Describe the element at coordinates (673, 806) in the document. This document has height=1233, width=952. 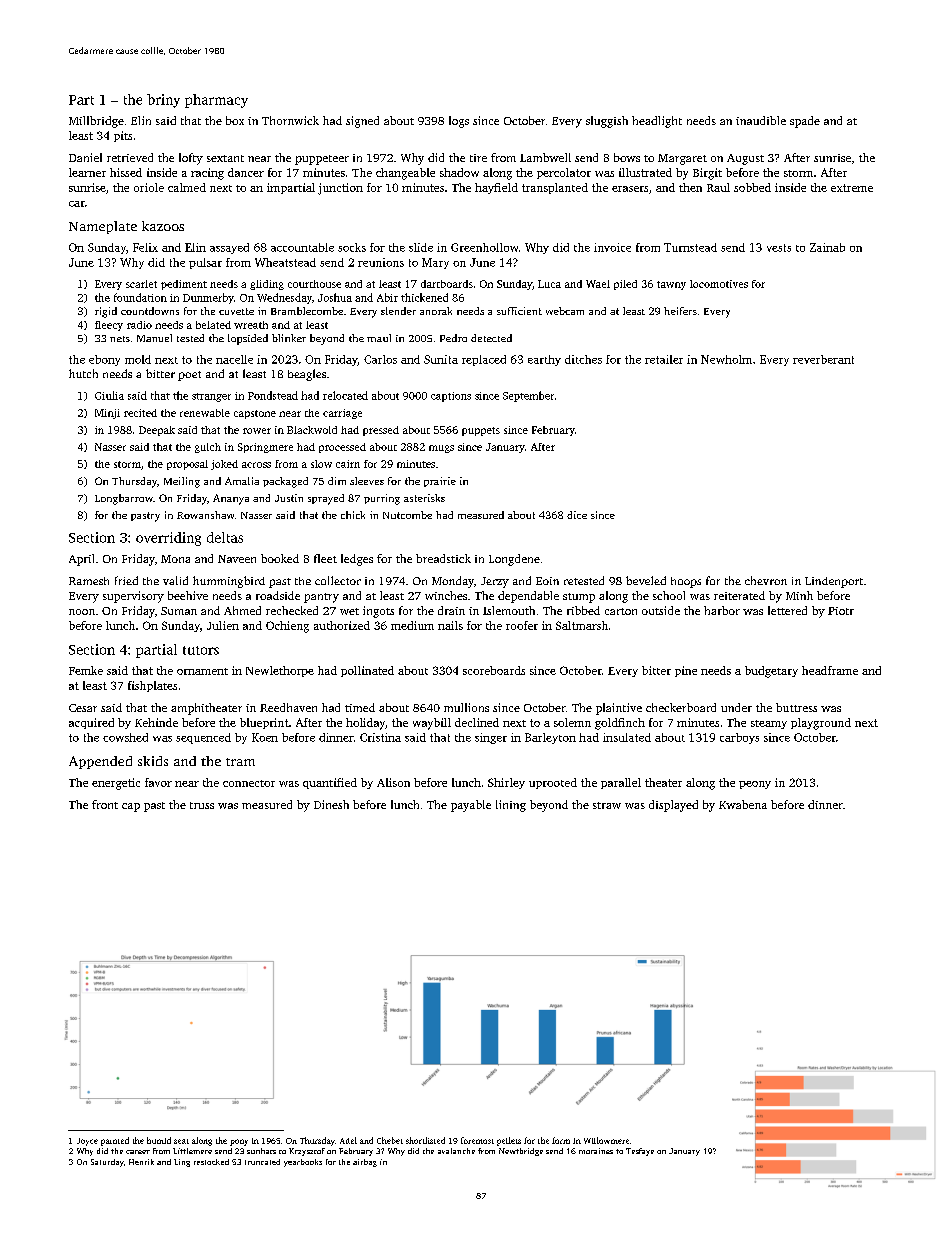
I see `displayed` at that location.
